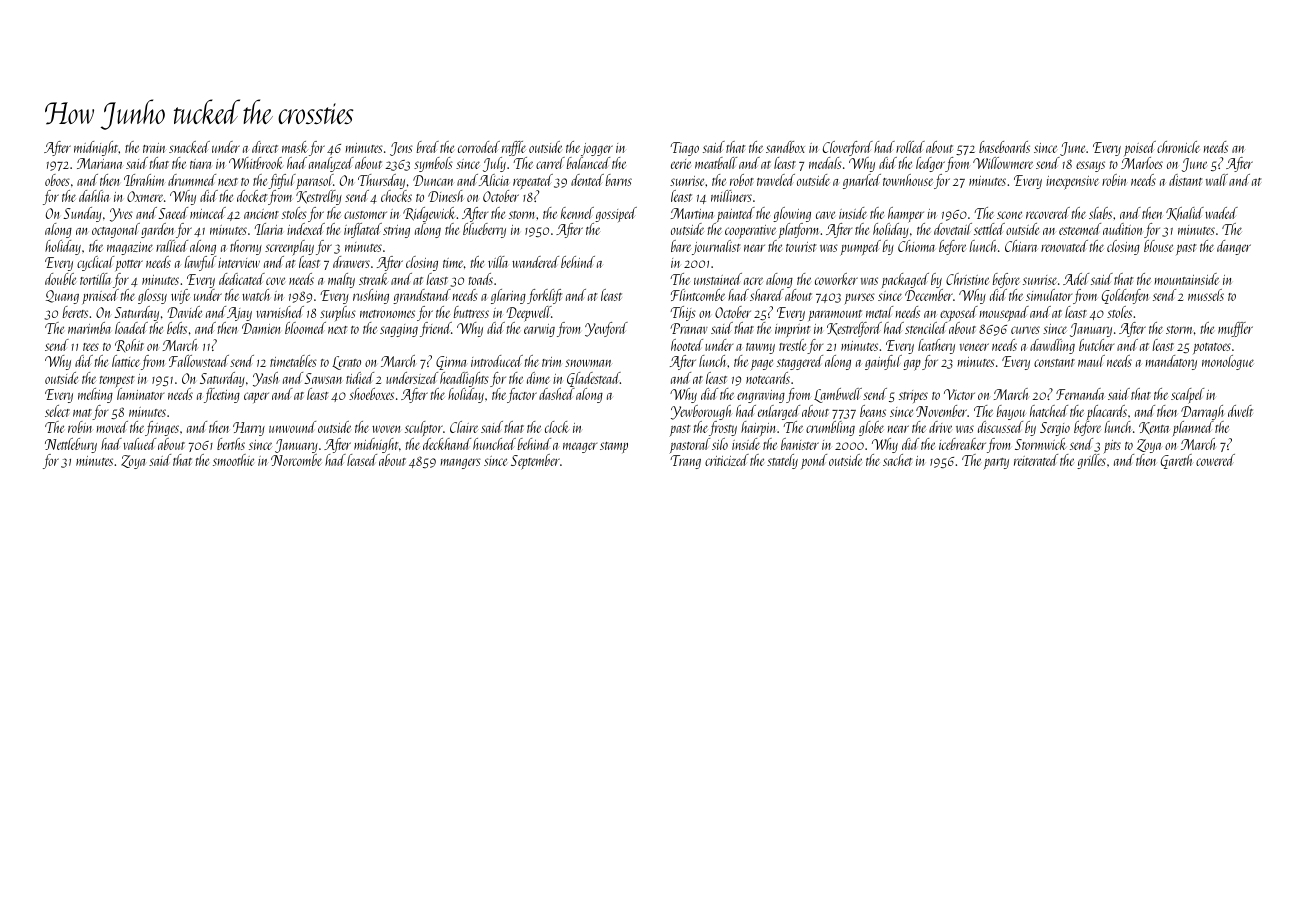  What do you see at coordinates (71, 445) in the document?
I see `Nettlebury` at bounding box center [71, 445].
